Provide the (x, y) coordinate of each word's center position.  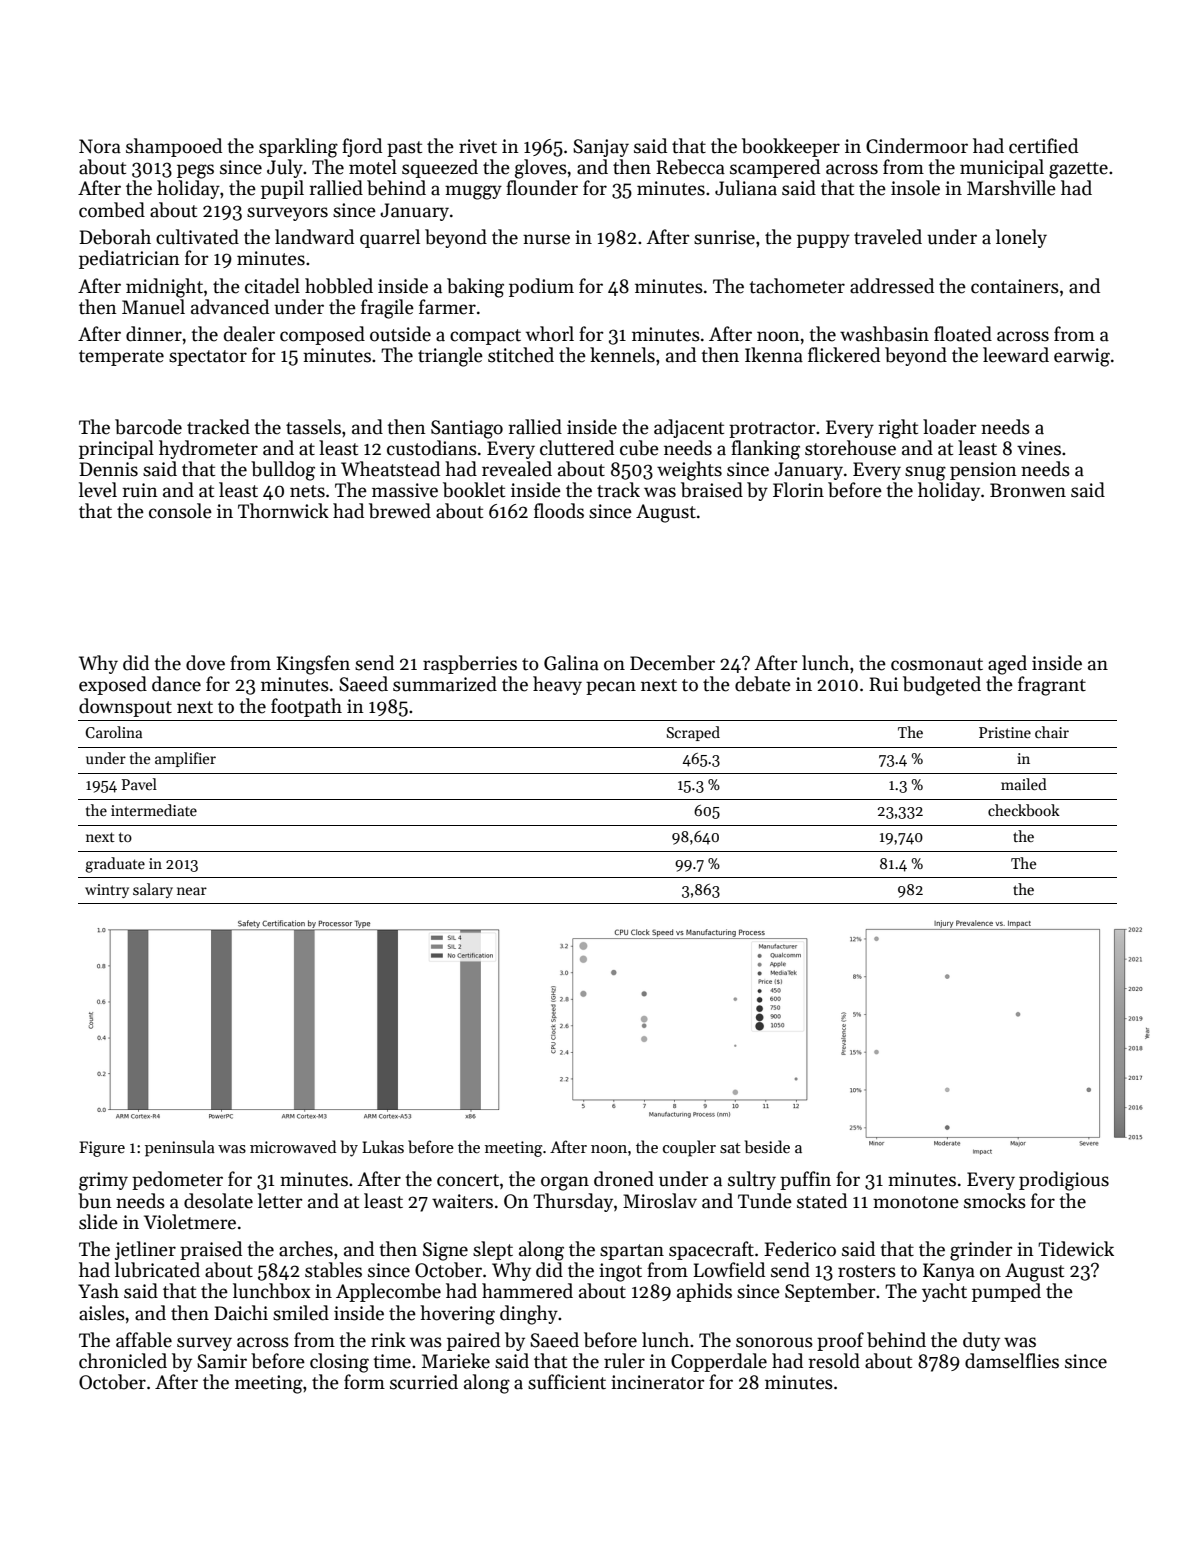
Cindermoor (917, 146)
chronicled (123, 1361)
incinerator (658, 1382)
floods (559, 511)
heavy (557, 685)
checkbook (1024, 810)
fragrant (1052, 686)
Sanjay (601, 148)
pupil (282, 189)
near (192, 891)
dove (205, 663)
